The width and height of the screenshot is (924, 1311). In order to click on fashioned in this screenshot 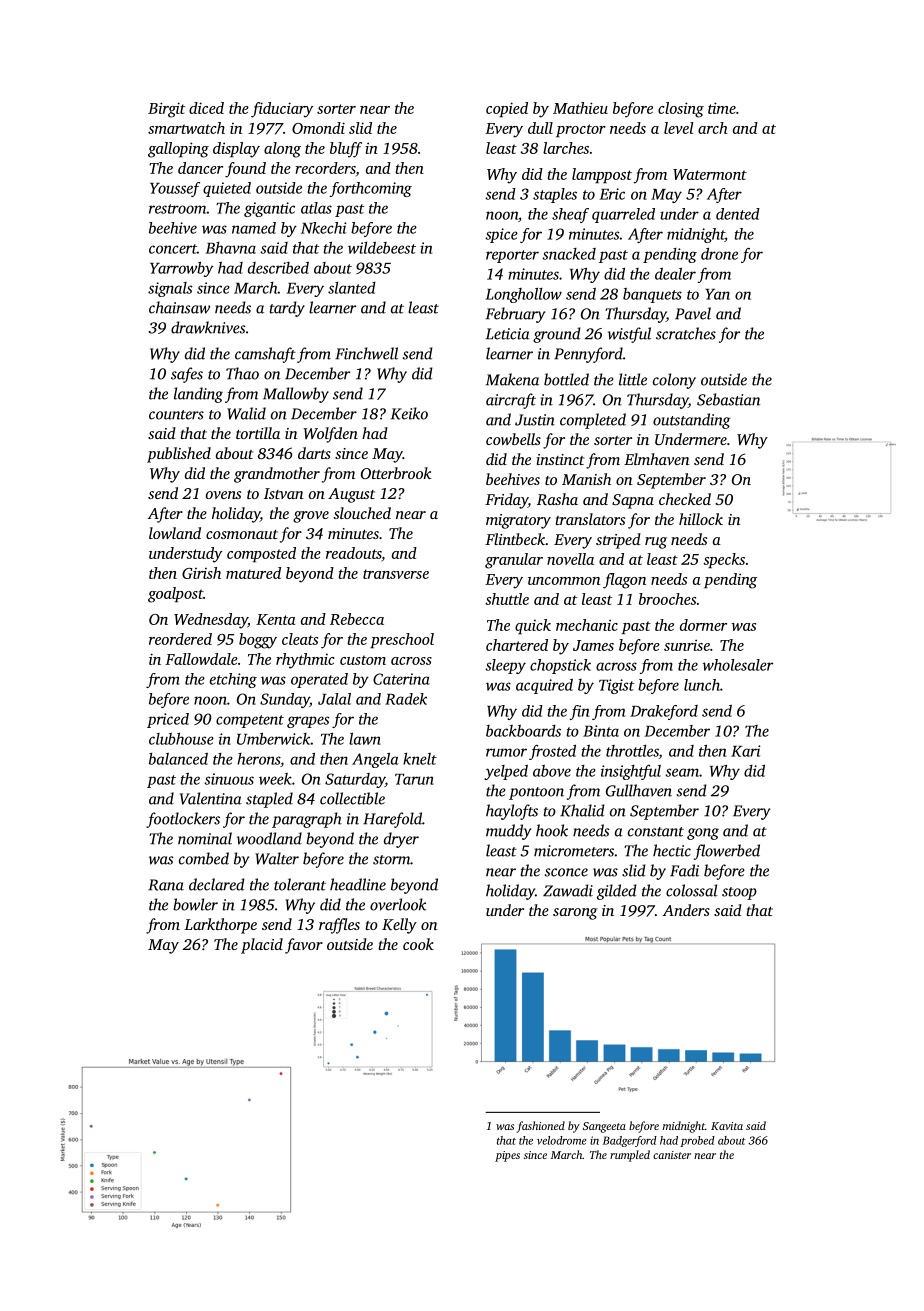, I will do `click(541, 1127)`.
